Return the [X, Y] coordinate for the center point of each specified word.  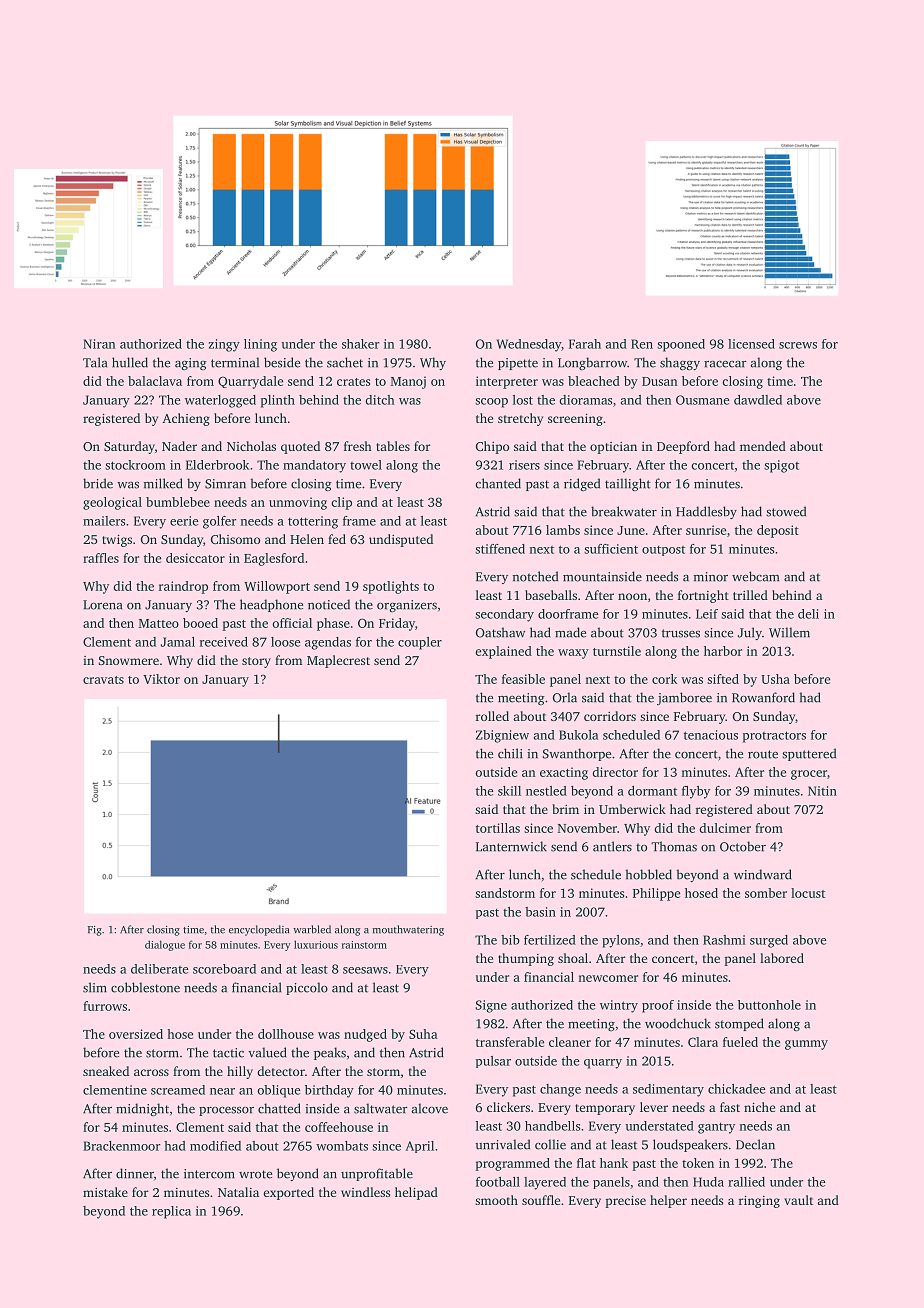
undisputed [401, 540]
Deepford [683, 447]
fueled [740, 1042]
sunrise [706, 530]
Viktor [161, 679]
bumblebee [178, 502]
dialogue [165, 945]
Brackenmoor [121, 1146]
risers [524, 465]
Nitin [822, 791]
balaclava [155, 381]
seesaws [365, 970]
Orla [565, 697]
